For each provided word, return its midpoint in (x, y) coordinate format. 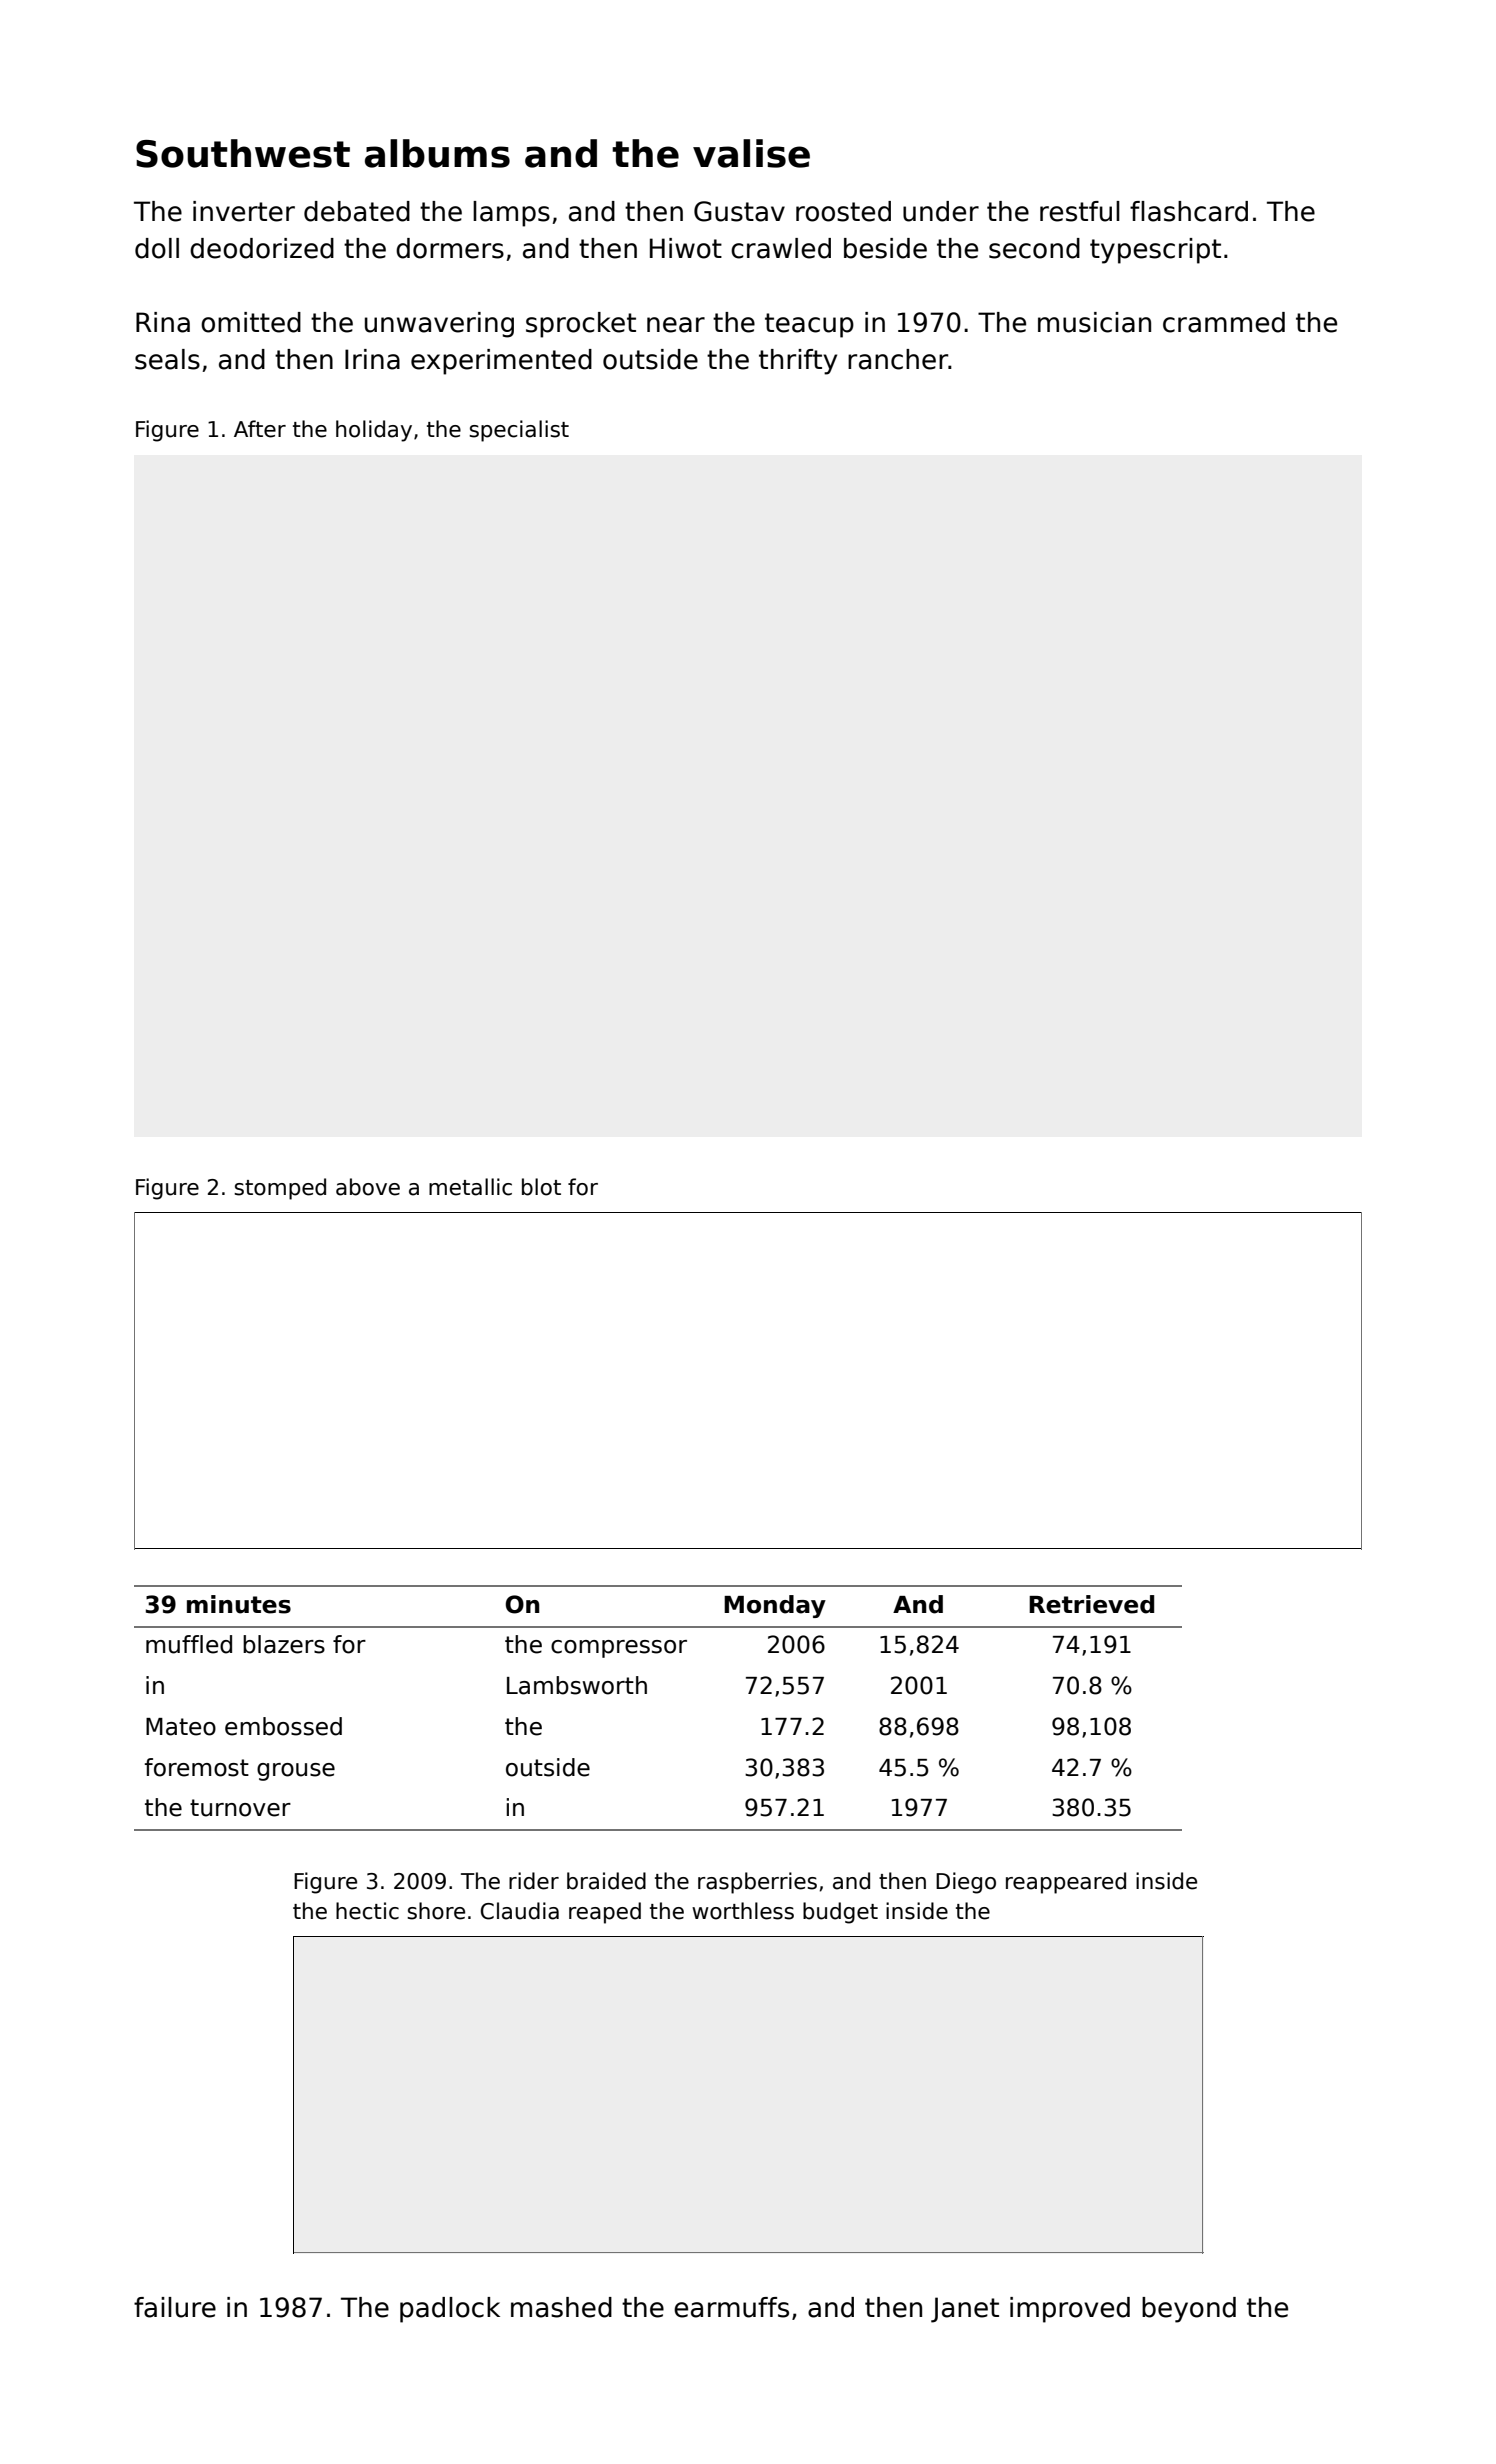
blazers (284, 1644)
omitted (251, 322)
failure (175, 2307)
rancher (898, 359)
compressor (619, 1649)
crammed (1224, 322)
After (260, 429)
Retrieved (1091, 1604)
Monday (775, 1606)
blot (541, 1187)
